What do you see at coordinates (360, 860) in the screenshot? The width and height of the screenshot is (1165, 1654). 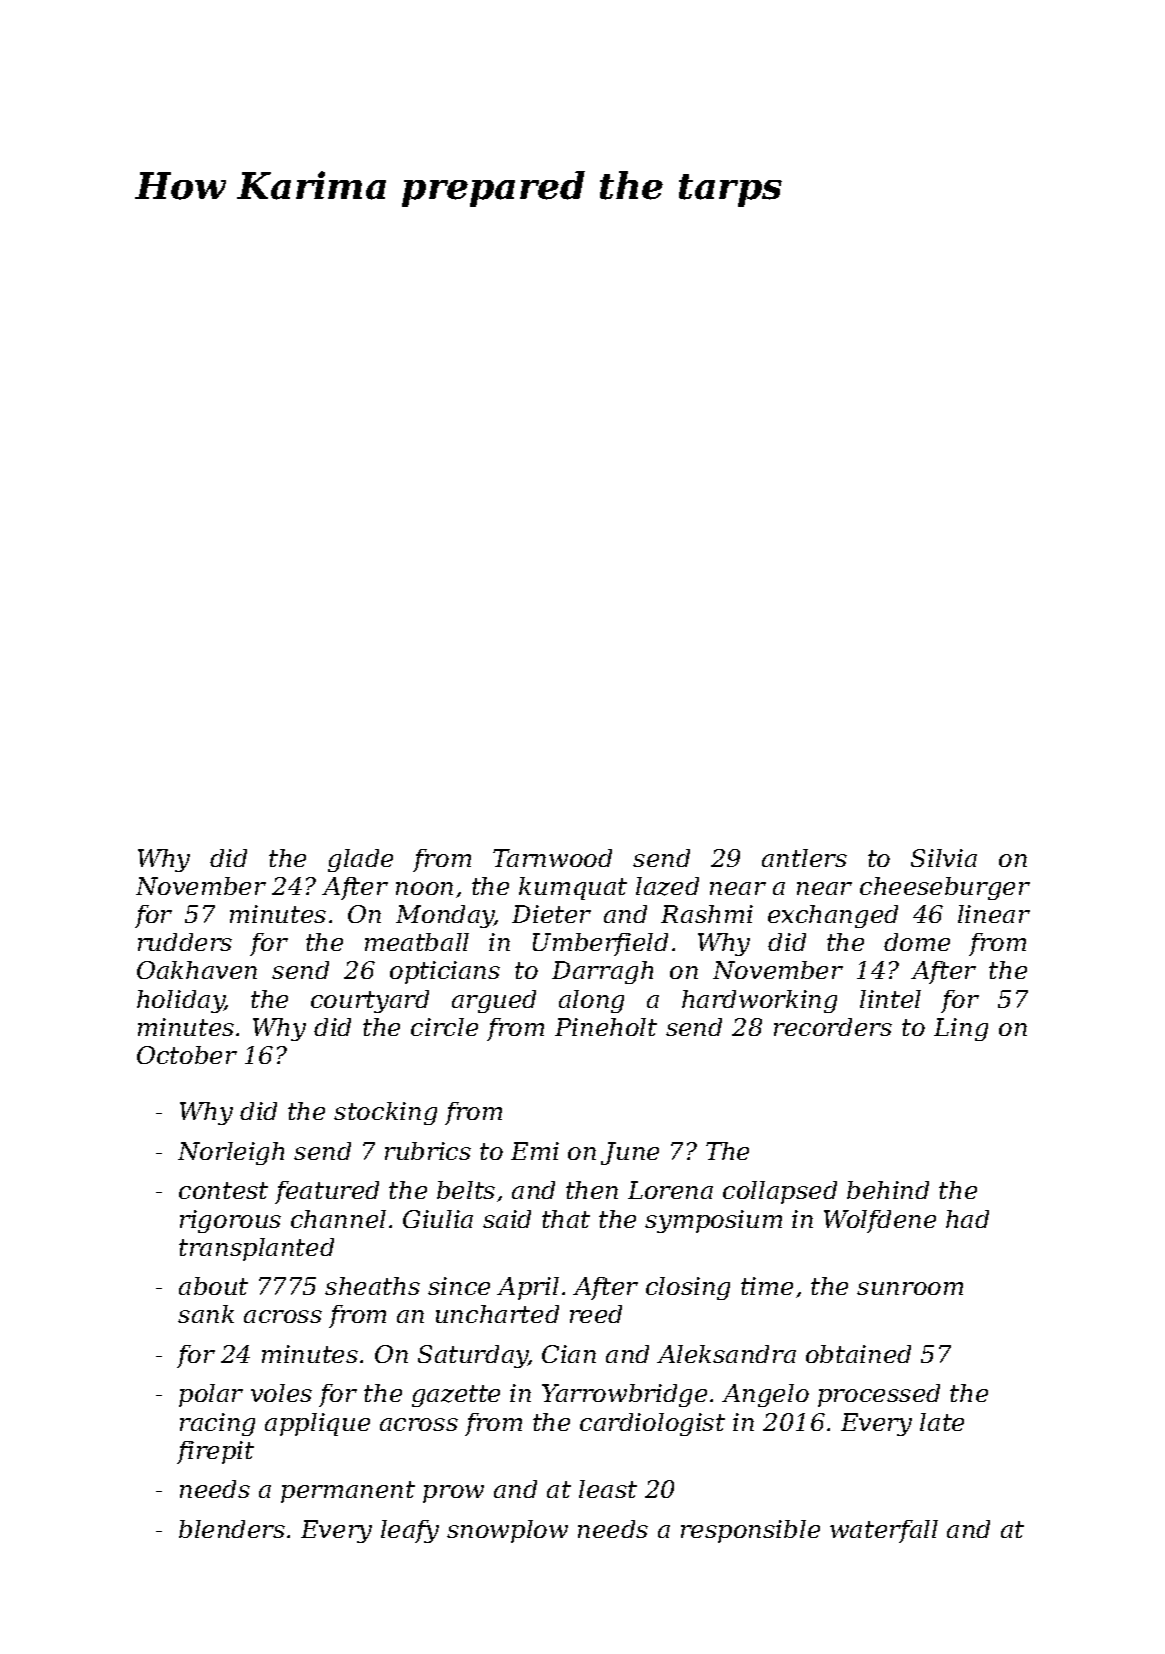 I see `glade` at bounding box center [360, 860].
